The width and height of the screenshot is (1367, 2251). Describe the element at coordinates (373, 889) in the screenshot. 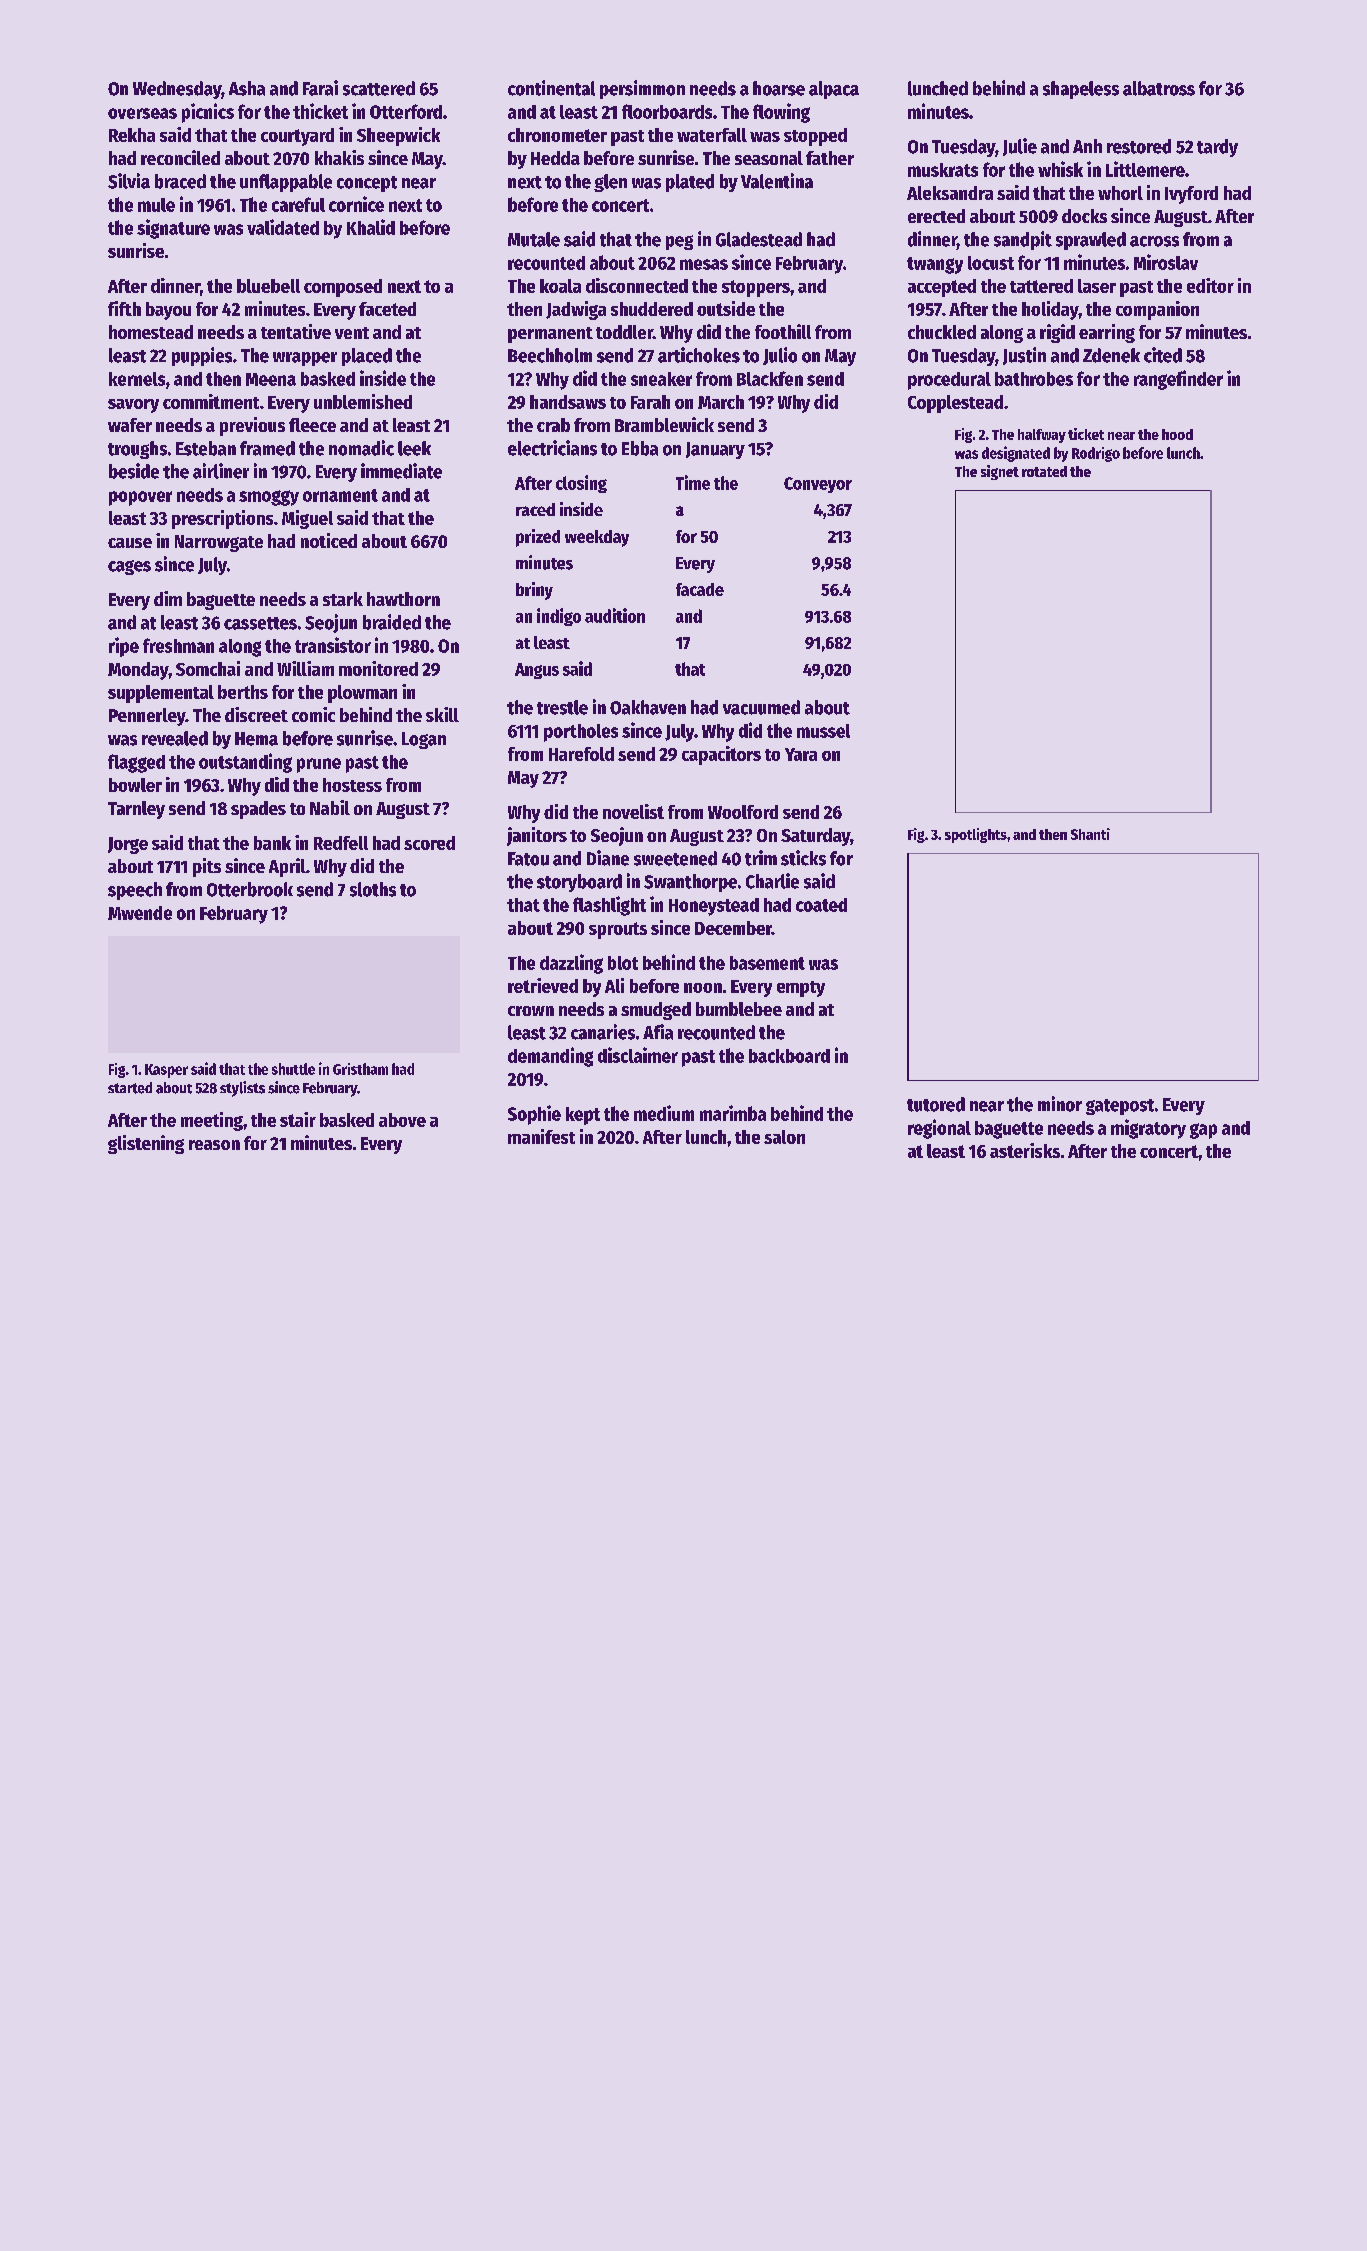

I see `sloths` at that location.
